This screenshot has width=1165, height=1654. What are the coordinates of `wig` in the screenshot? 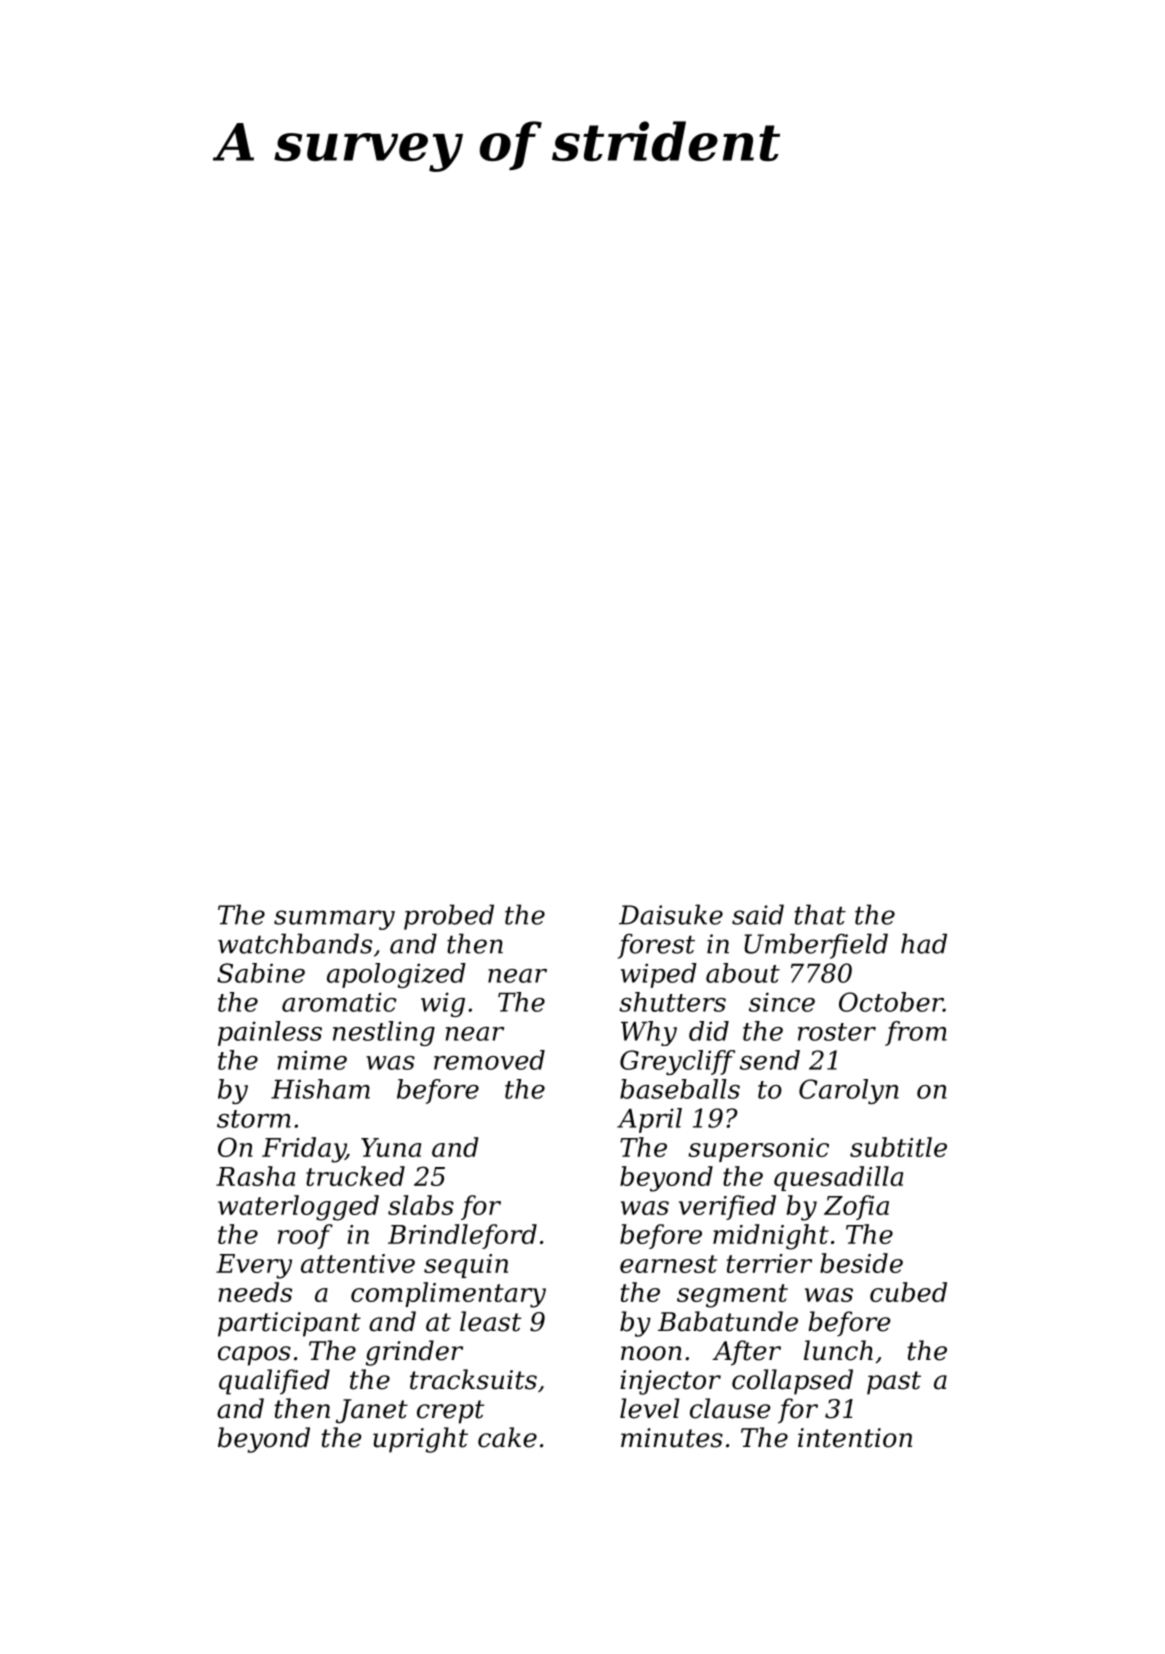 It's located at (443, 1004).
